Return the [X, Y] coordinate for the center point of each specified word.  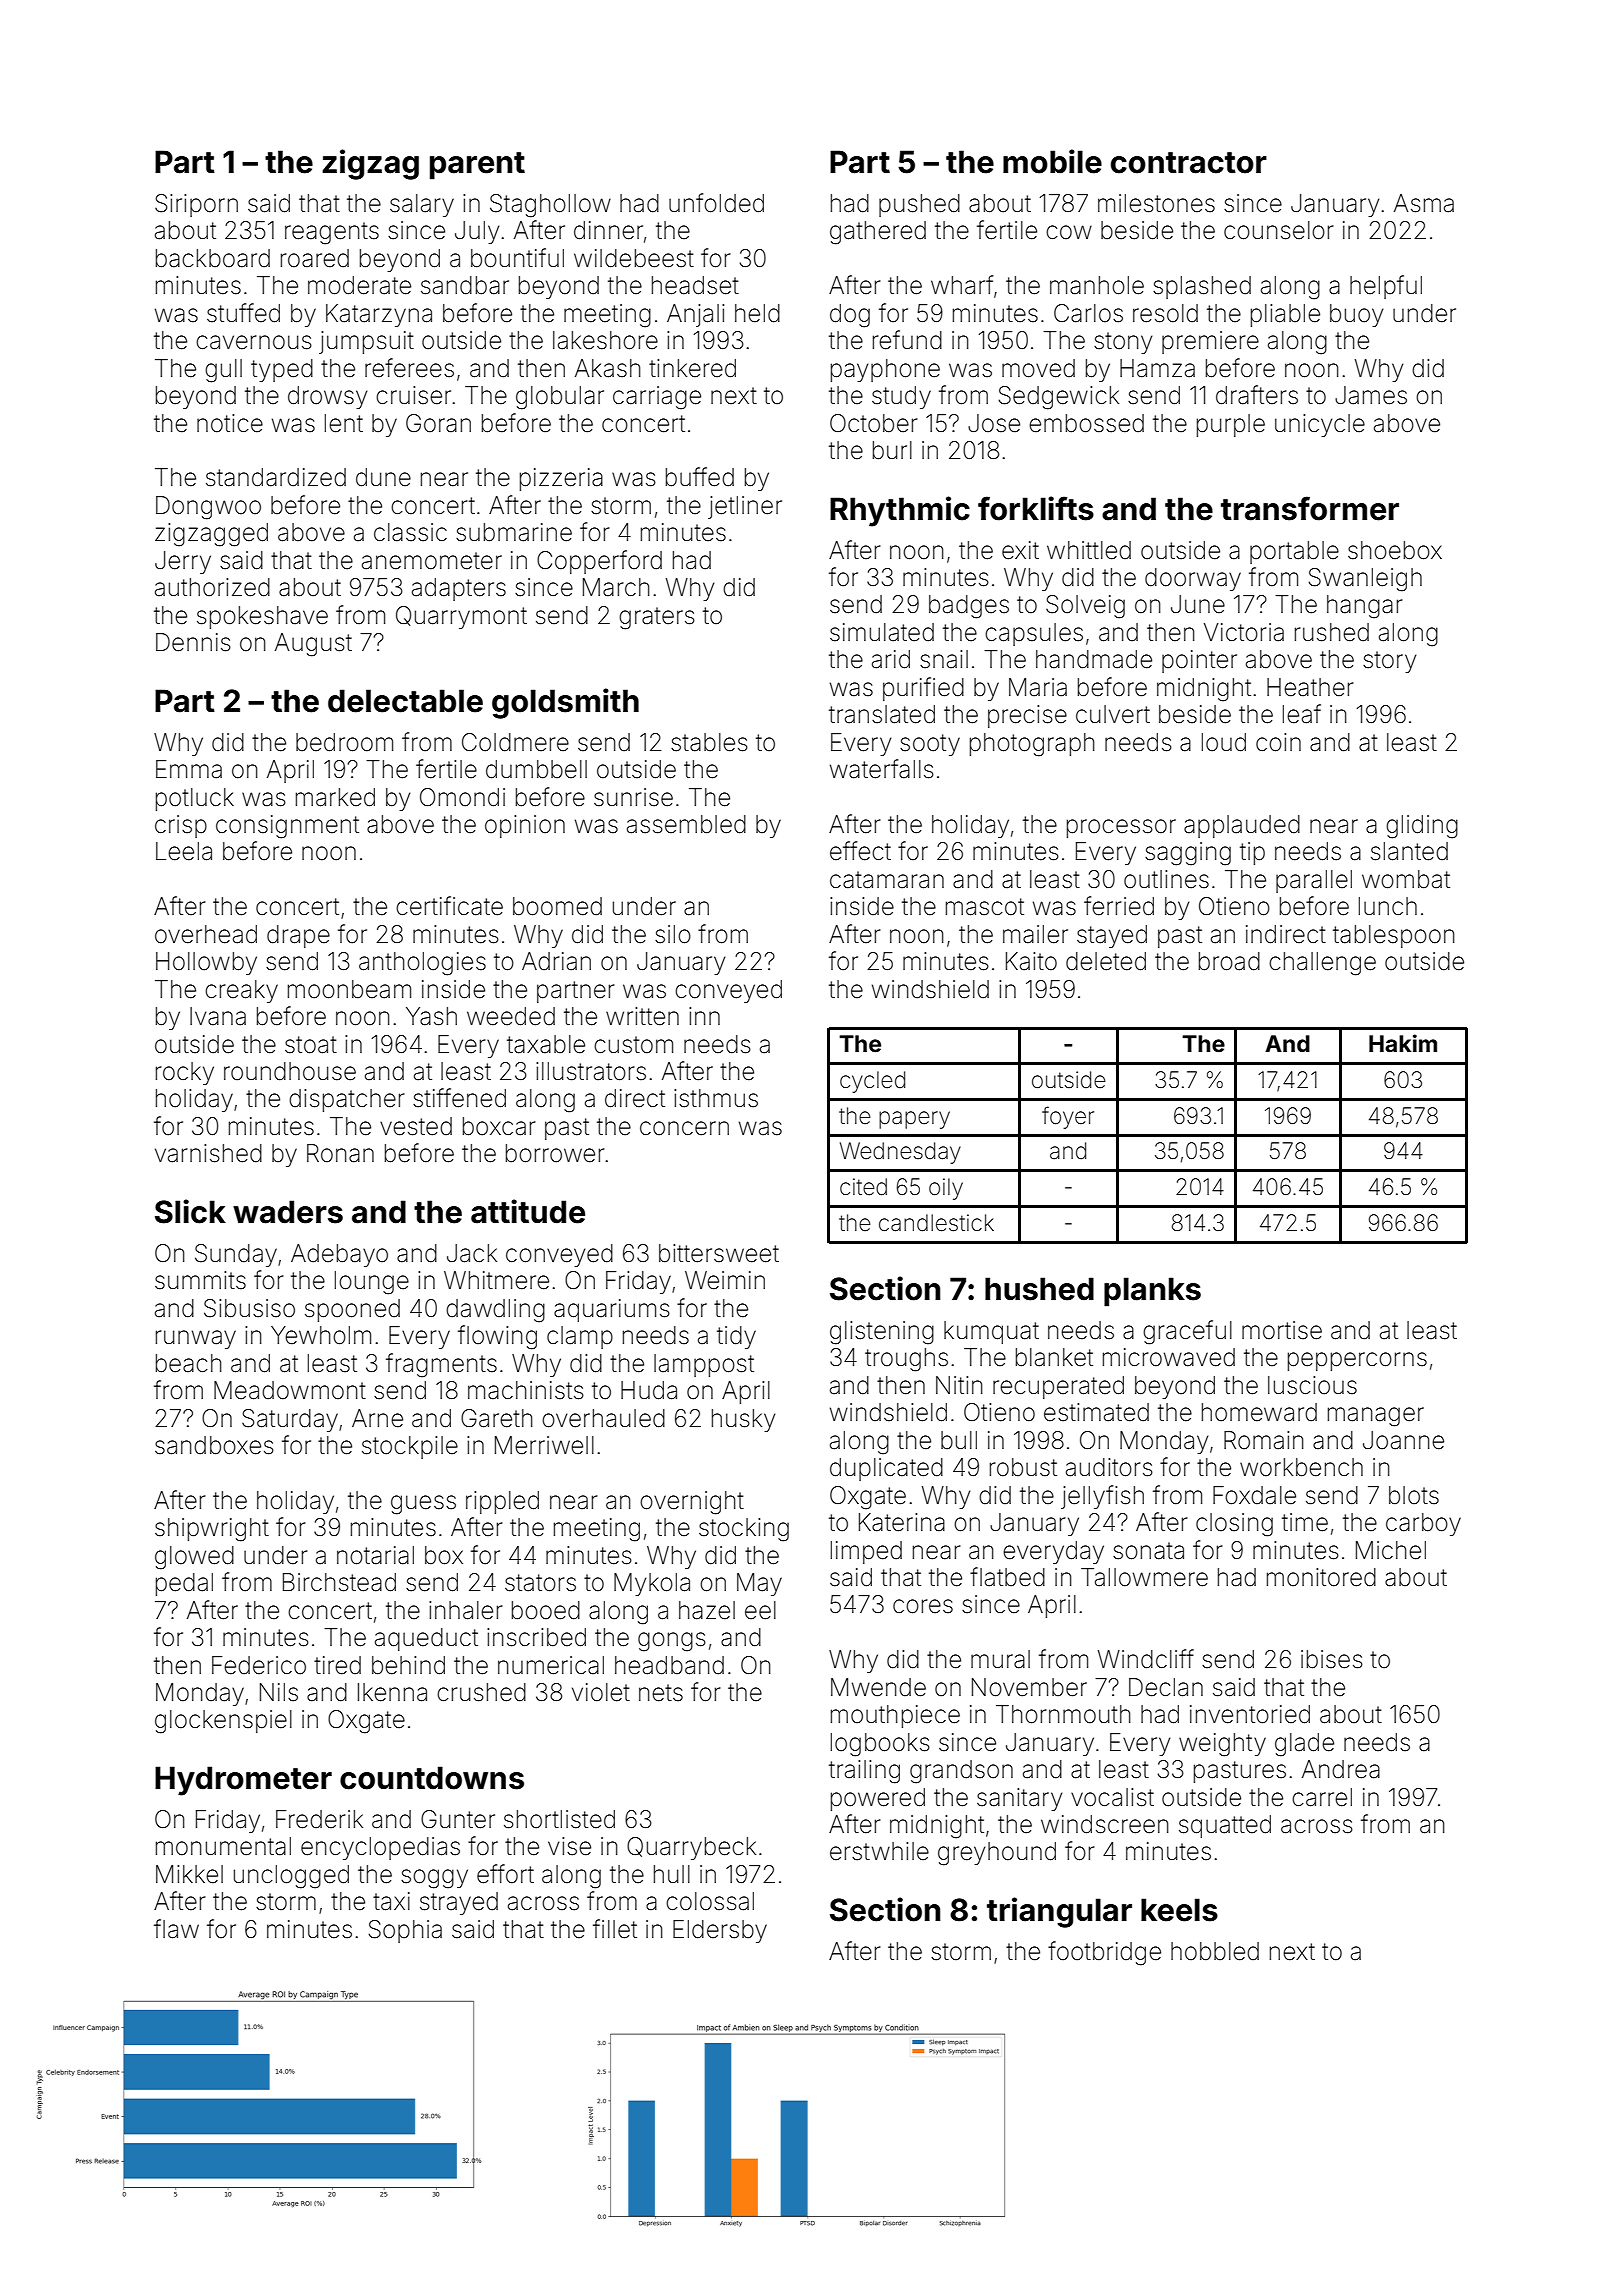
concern [684, 1128]
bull [959, 1440]
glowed [194, 1558]
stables [709, 742]
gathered [878, 233]
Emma [189, 769]
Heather [1310, 687]
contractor [1189, 163]
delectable [405, 701]
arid [891, 659]
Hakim [1403, 1043]
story [1389, 662]
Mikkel [189, 1874]
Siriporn [196, 205]
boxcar [499, 1126]
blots [1414, 1495]
